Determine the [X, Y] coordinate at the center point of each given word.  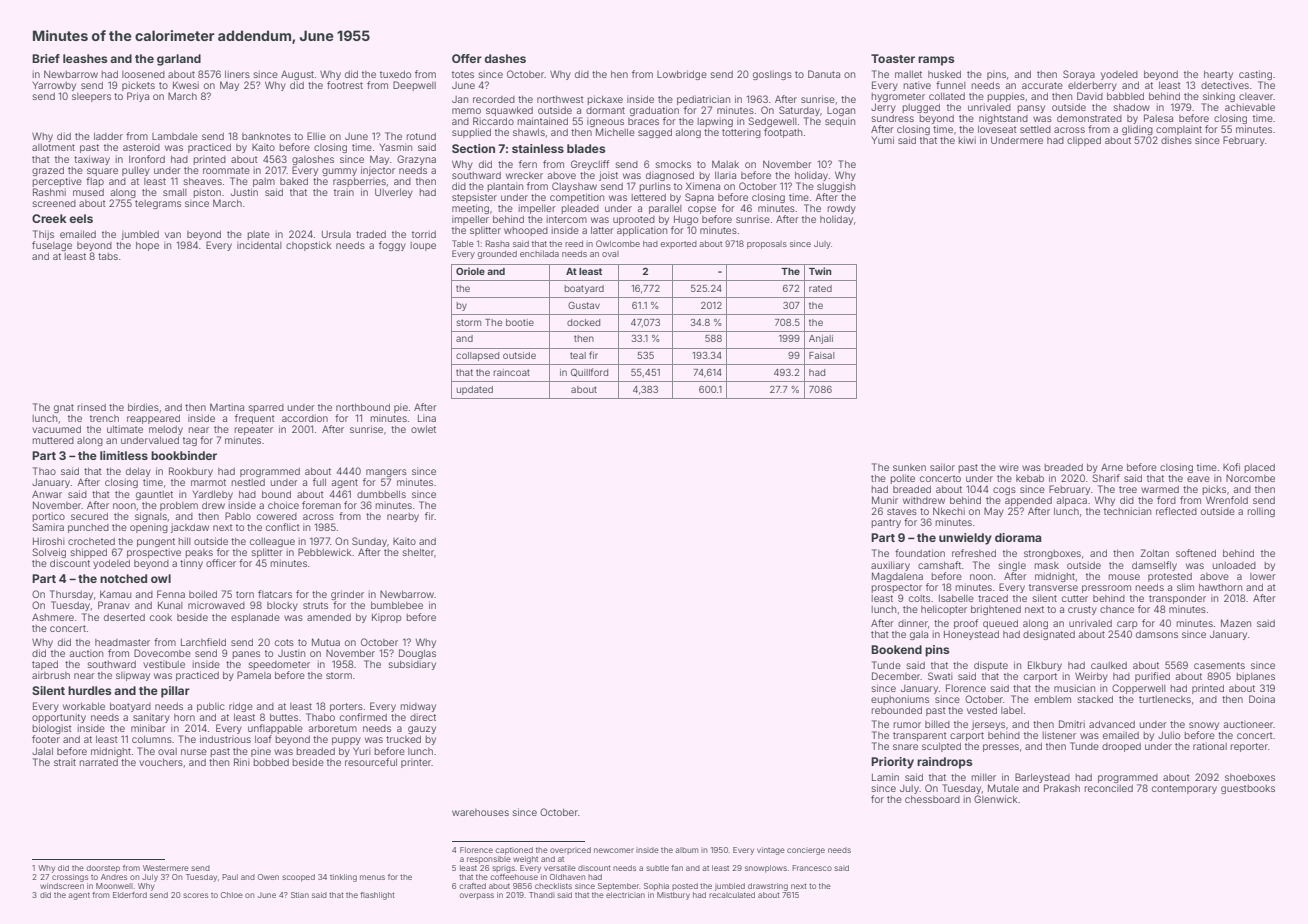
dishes [1176, 140]
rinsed [92, 407]
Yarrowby [54, 86]
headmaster [122, 642]
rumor [907, 725]
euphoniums [900, 700]
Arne [1112, 467]
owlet [423, 429]
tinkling [343, 878]
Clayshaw [574, 187]
